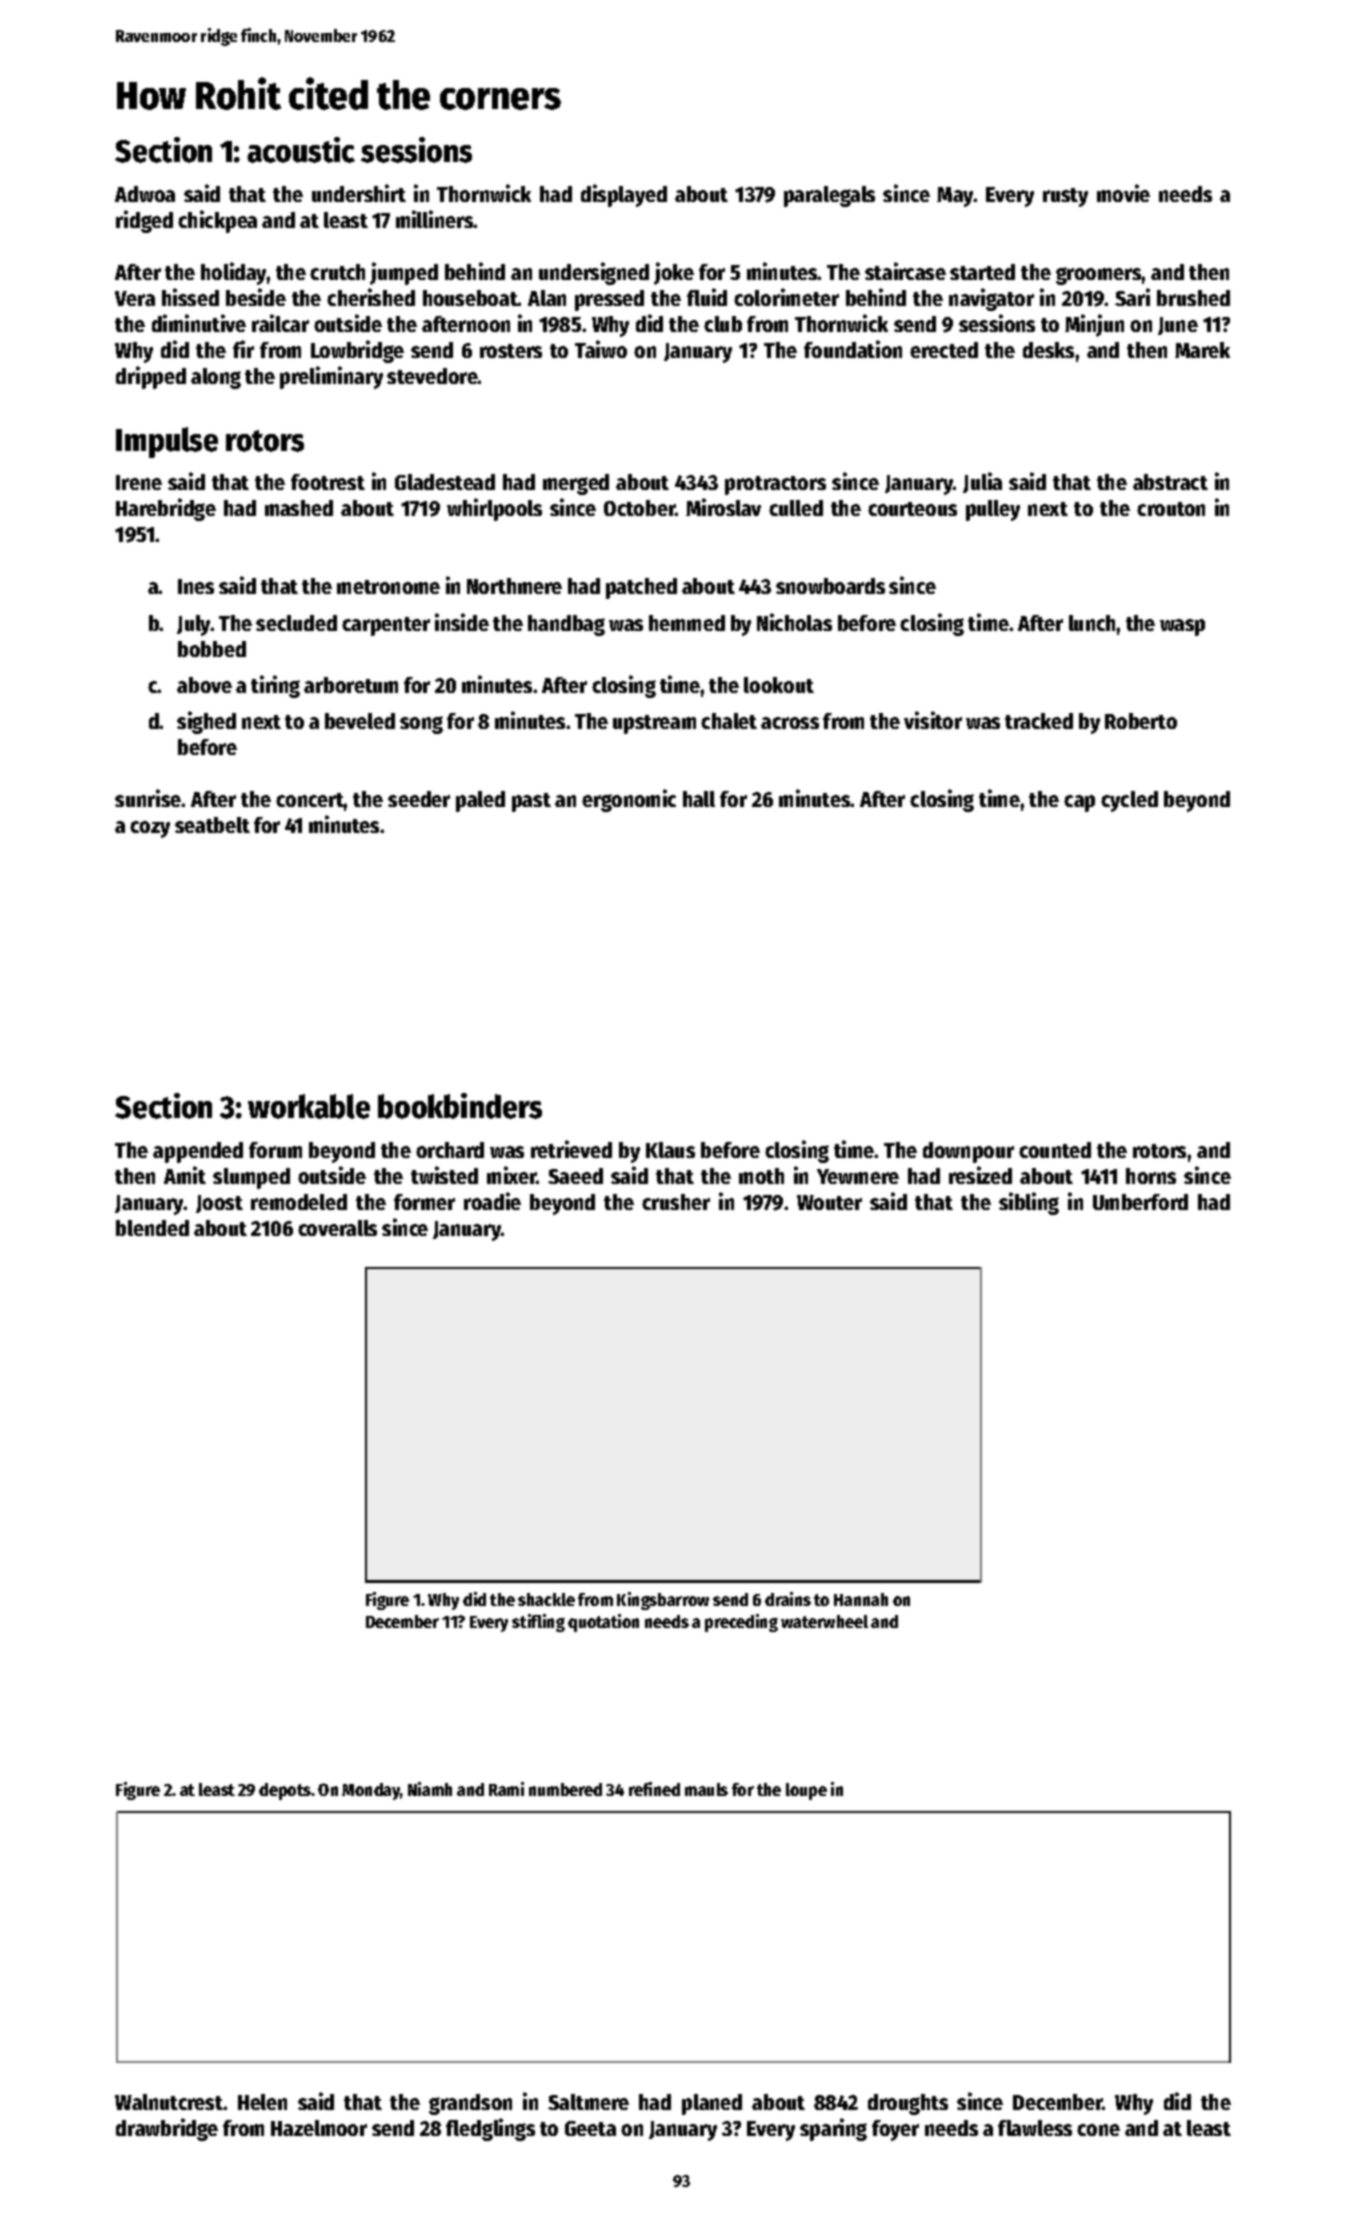 The height and width of the page is (2219, 1347). What do you see at coordinates (430, 1789) in the page?
I see `Niamh` at bounding box center [430, 1789].
